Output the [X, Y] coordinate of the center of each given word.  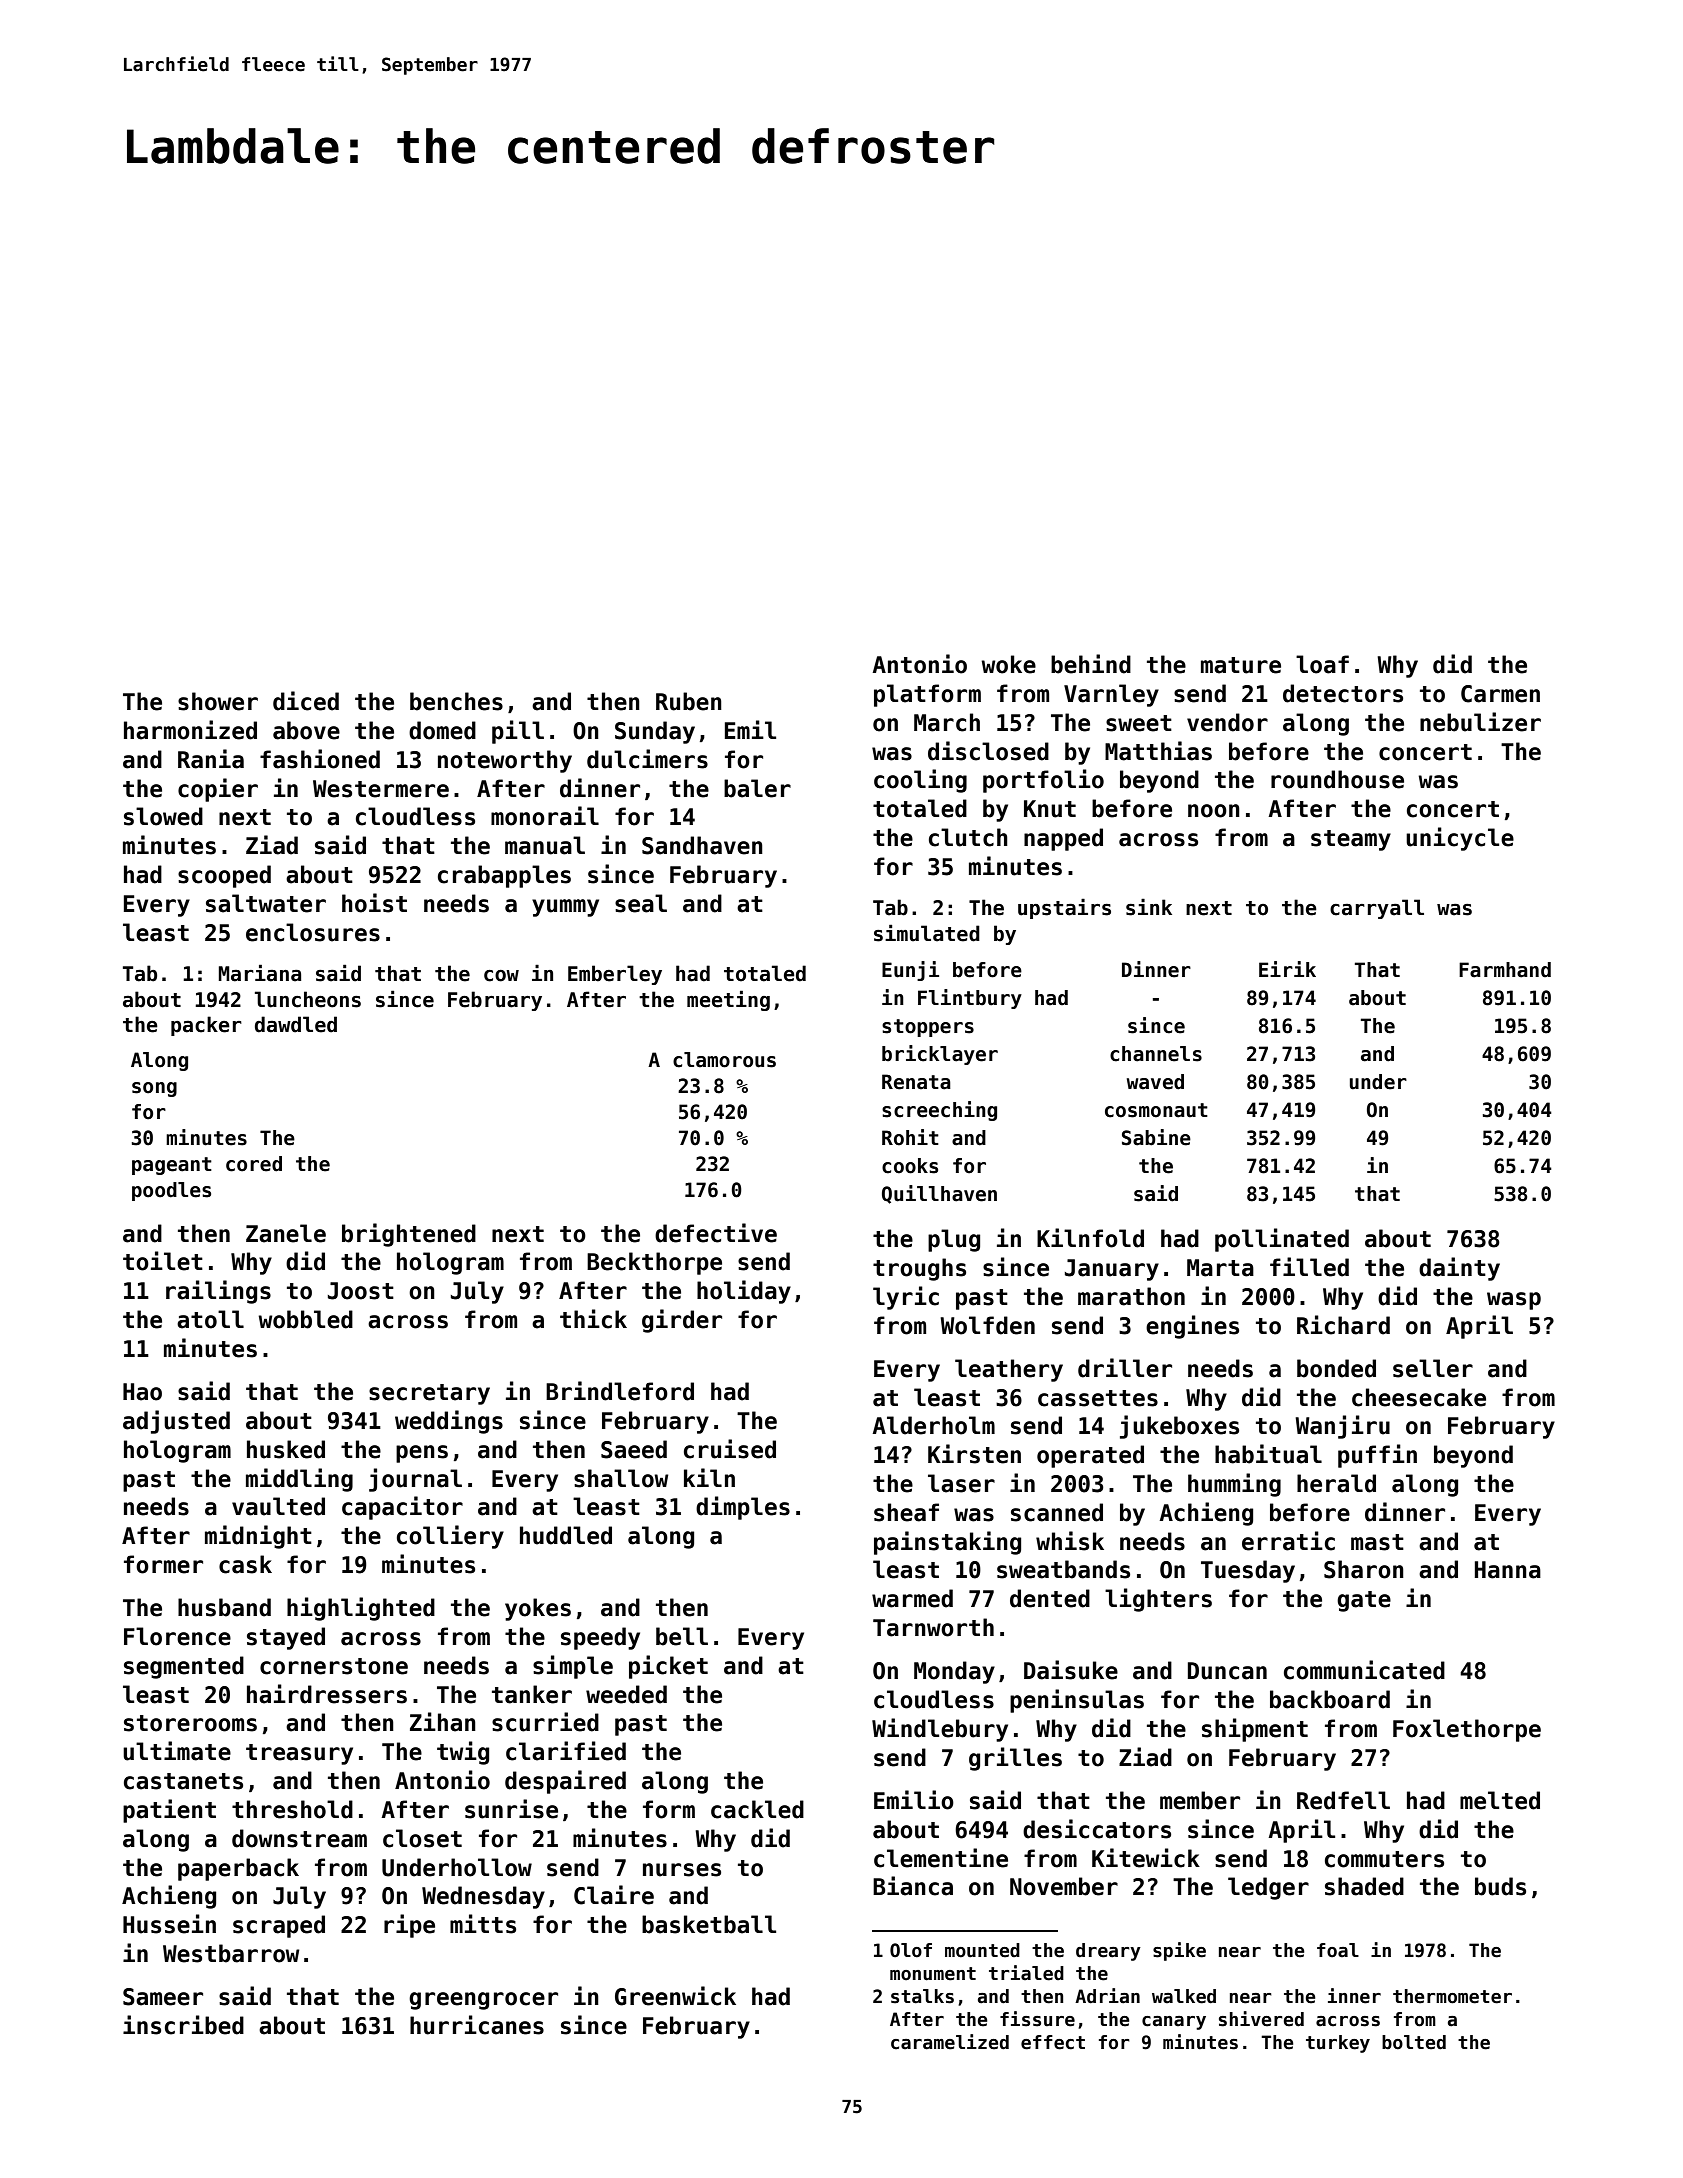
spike [1179, 1951]
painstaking [947, 1543]
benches [456, 701]
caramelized [950, 2042]
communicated [1364, 1670]
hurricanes [477, 2025]
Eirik [1287, 969]
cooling [920, 781]
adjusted [176, 1422]
